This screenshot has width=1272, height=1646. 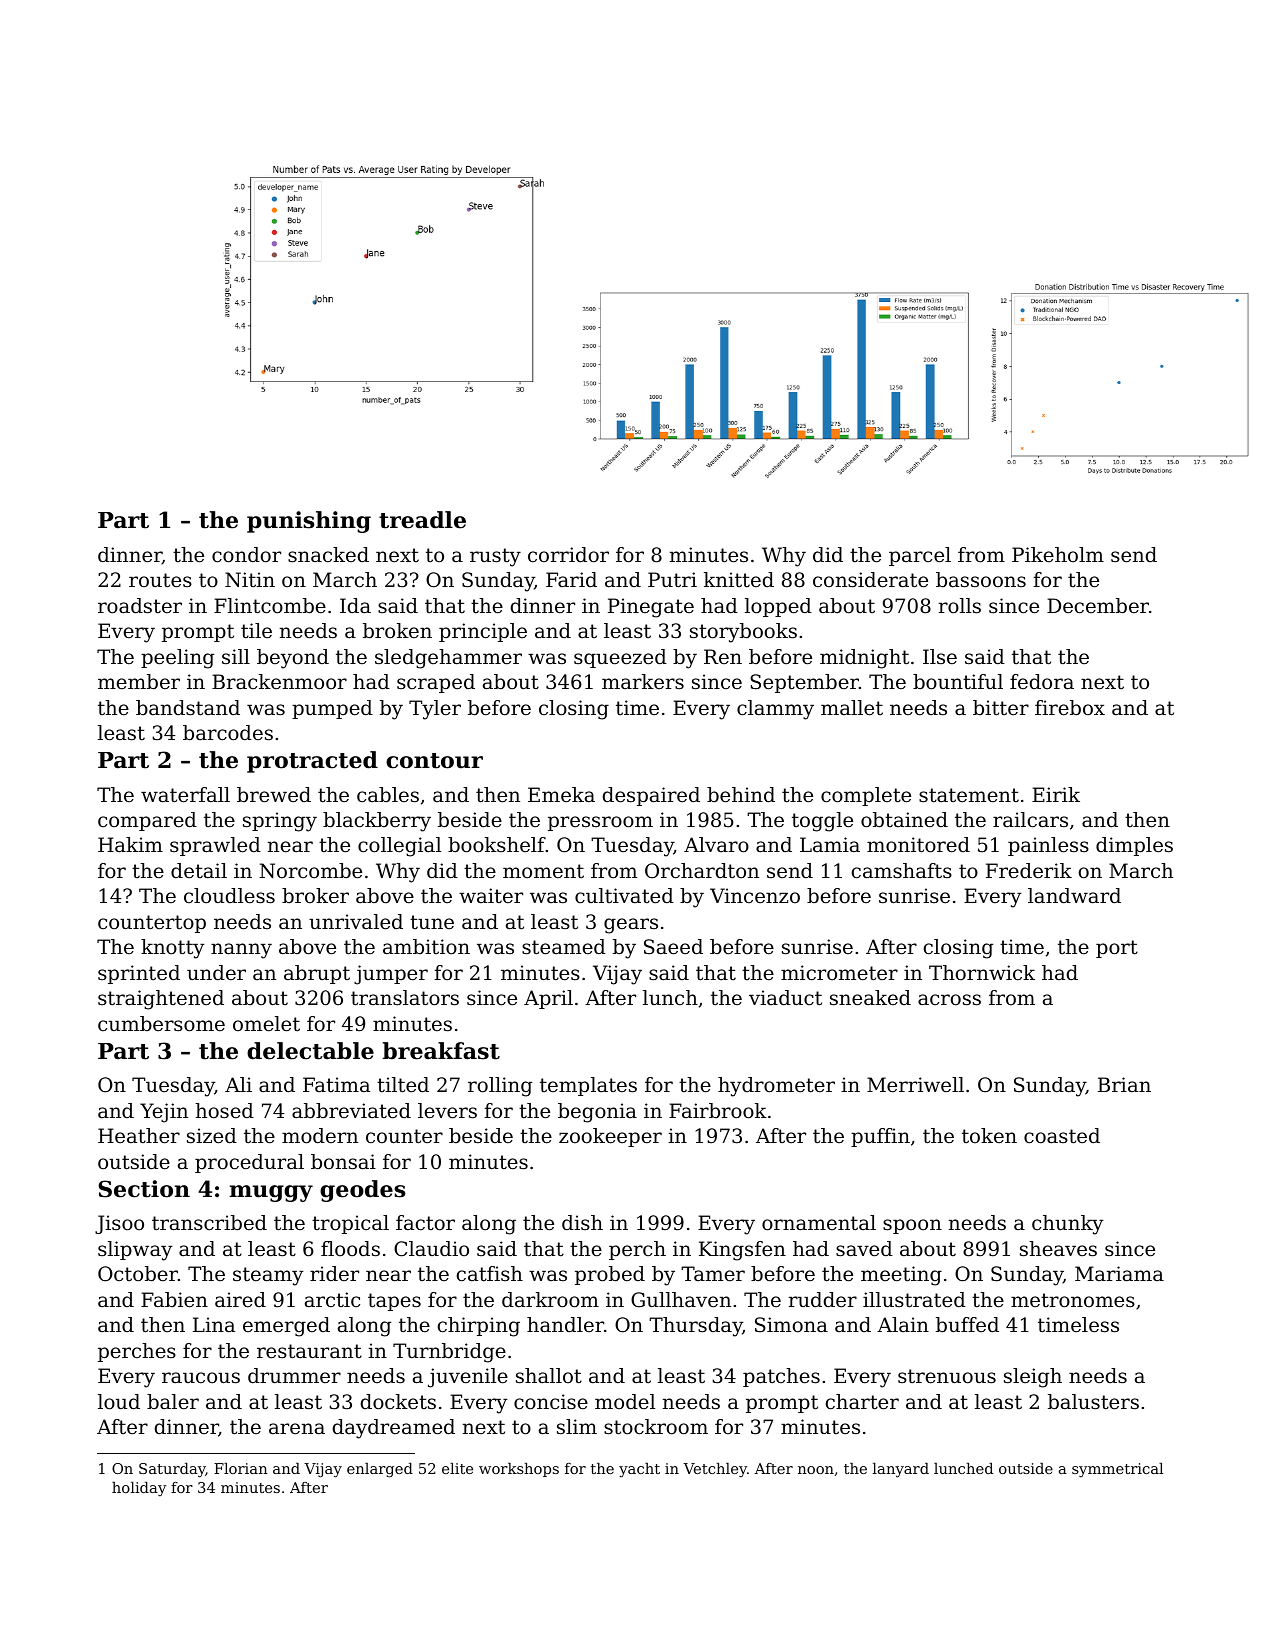 I want to click on slim, so click(x=577, y=1427).
